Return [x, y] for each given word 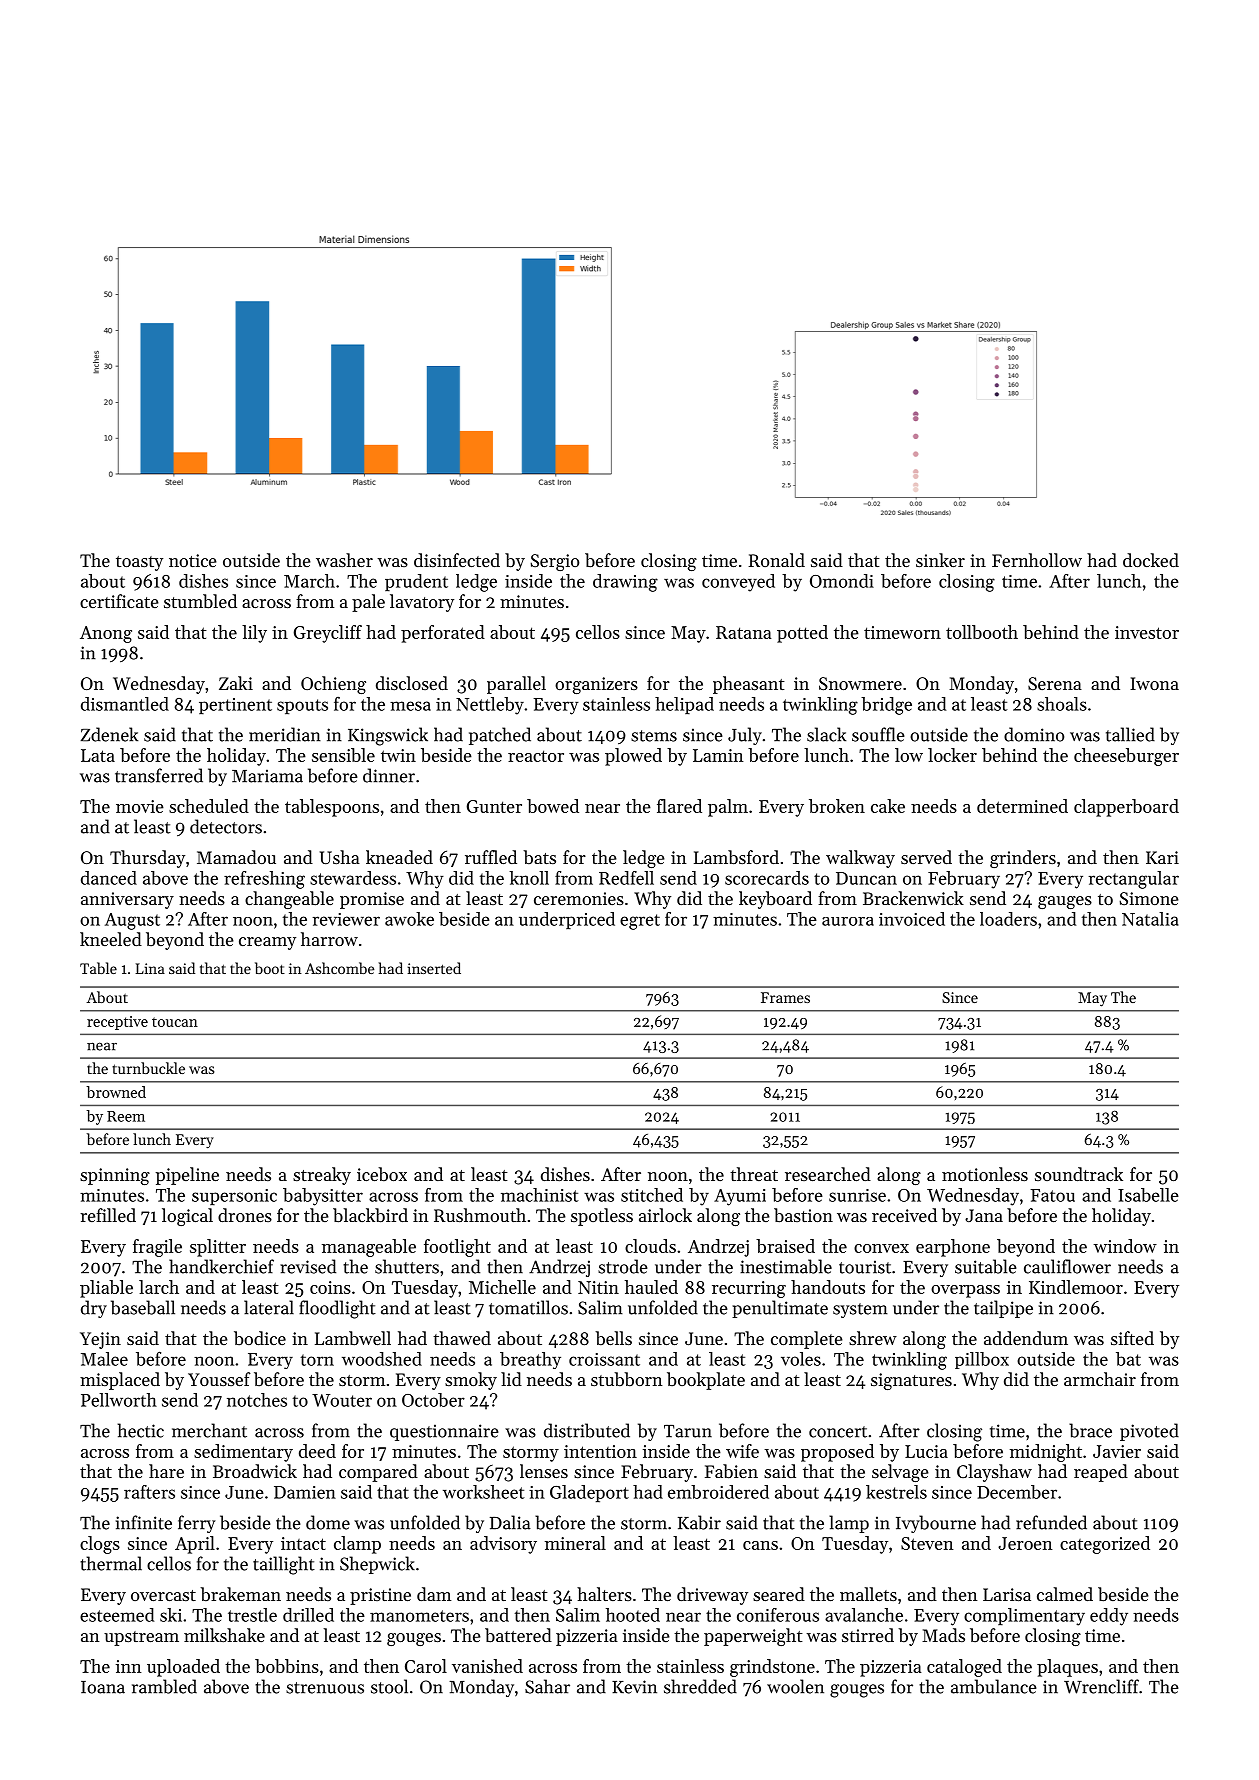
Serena [1055, 683]
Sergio [555, 562]
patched [500, 736]
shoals [1062, 704]
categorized [1105, 1545]
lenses [544, 1471]
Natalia [1150, 919]
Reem [126, 1116]
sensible [343, 755]
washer [344, 560]
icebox [382, 1174]
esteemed [117, 1615]
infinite [144, 1522]
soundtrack [1079, 1174]
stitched [652, 1195]
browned [116, 1092]
